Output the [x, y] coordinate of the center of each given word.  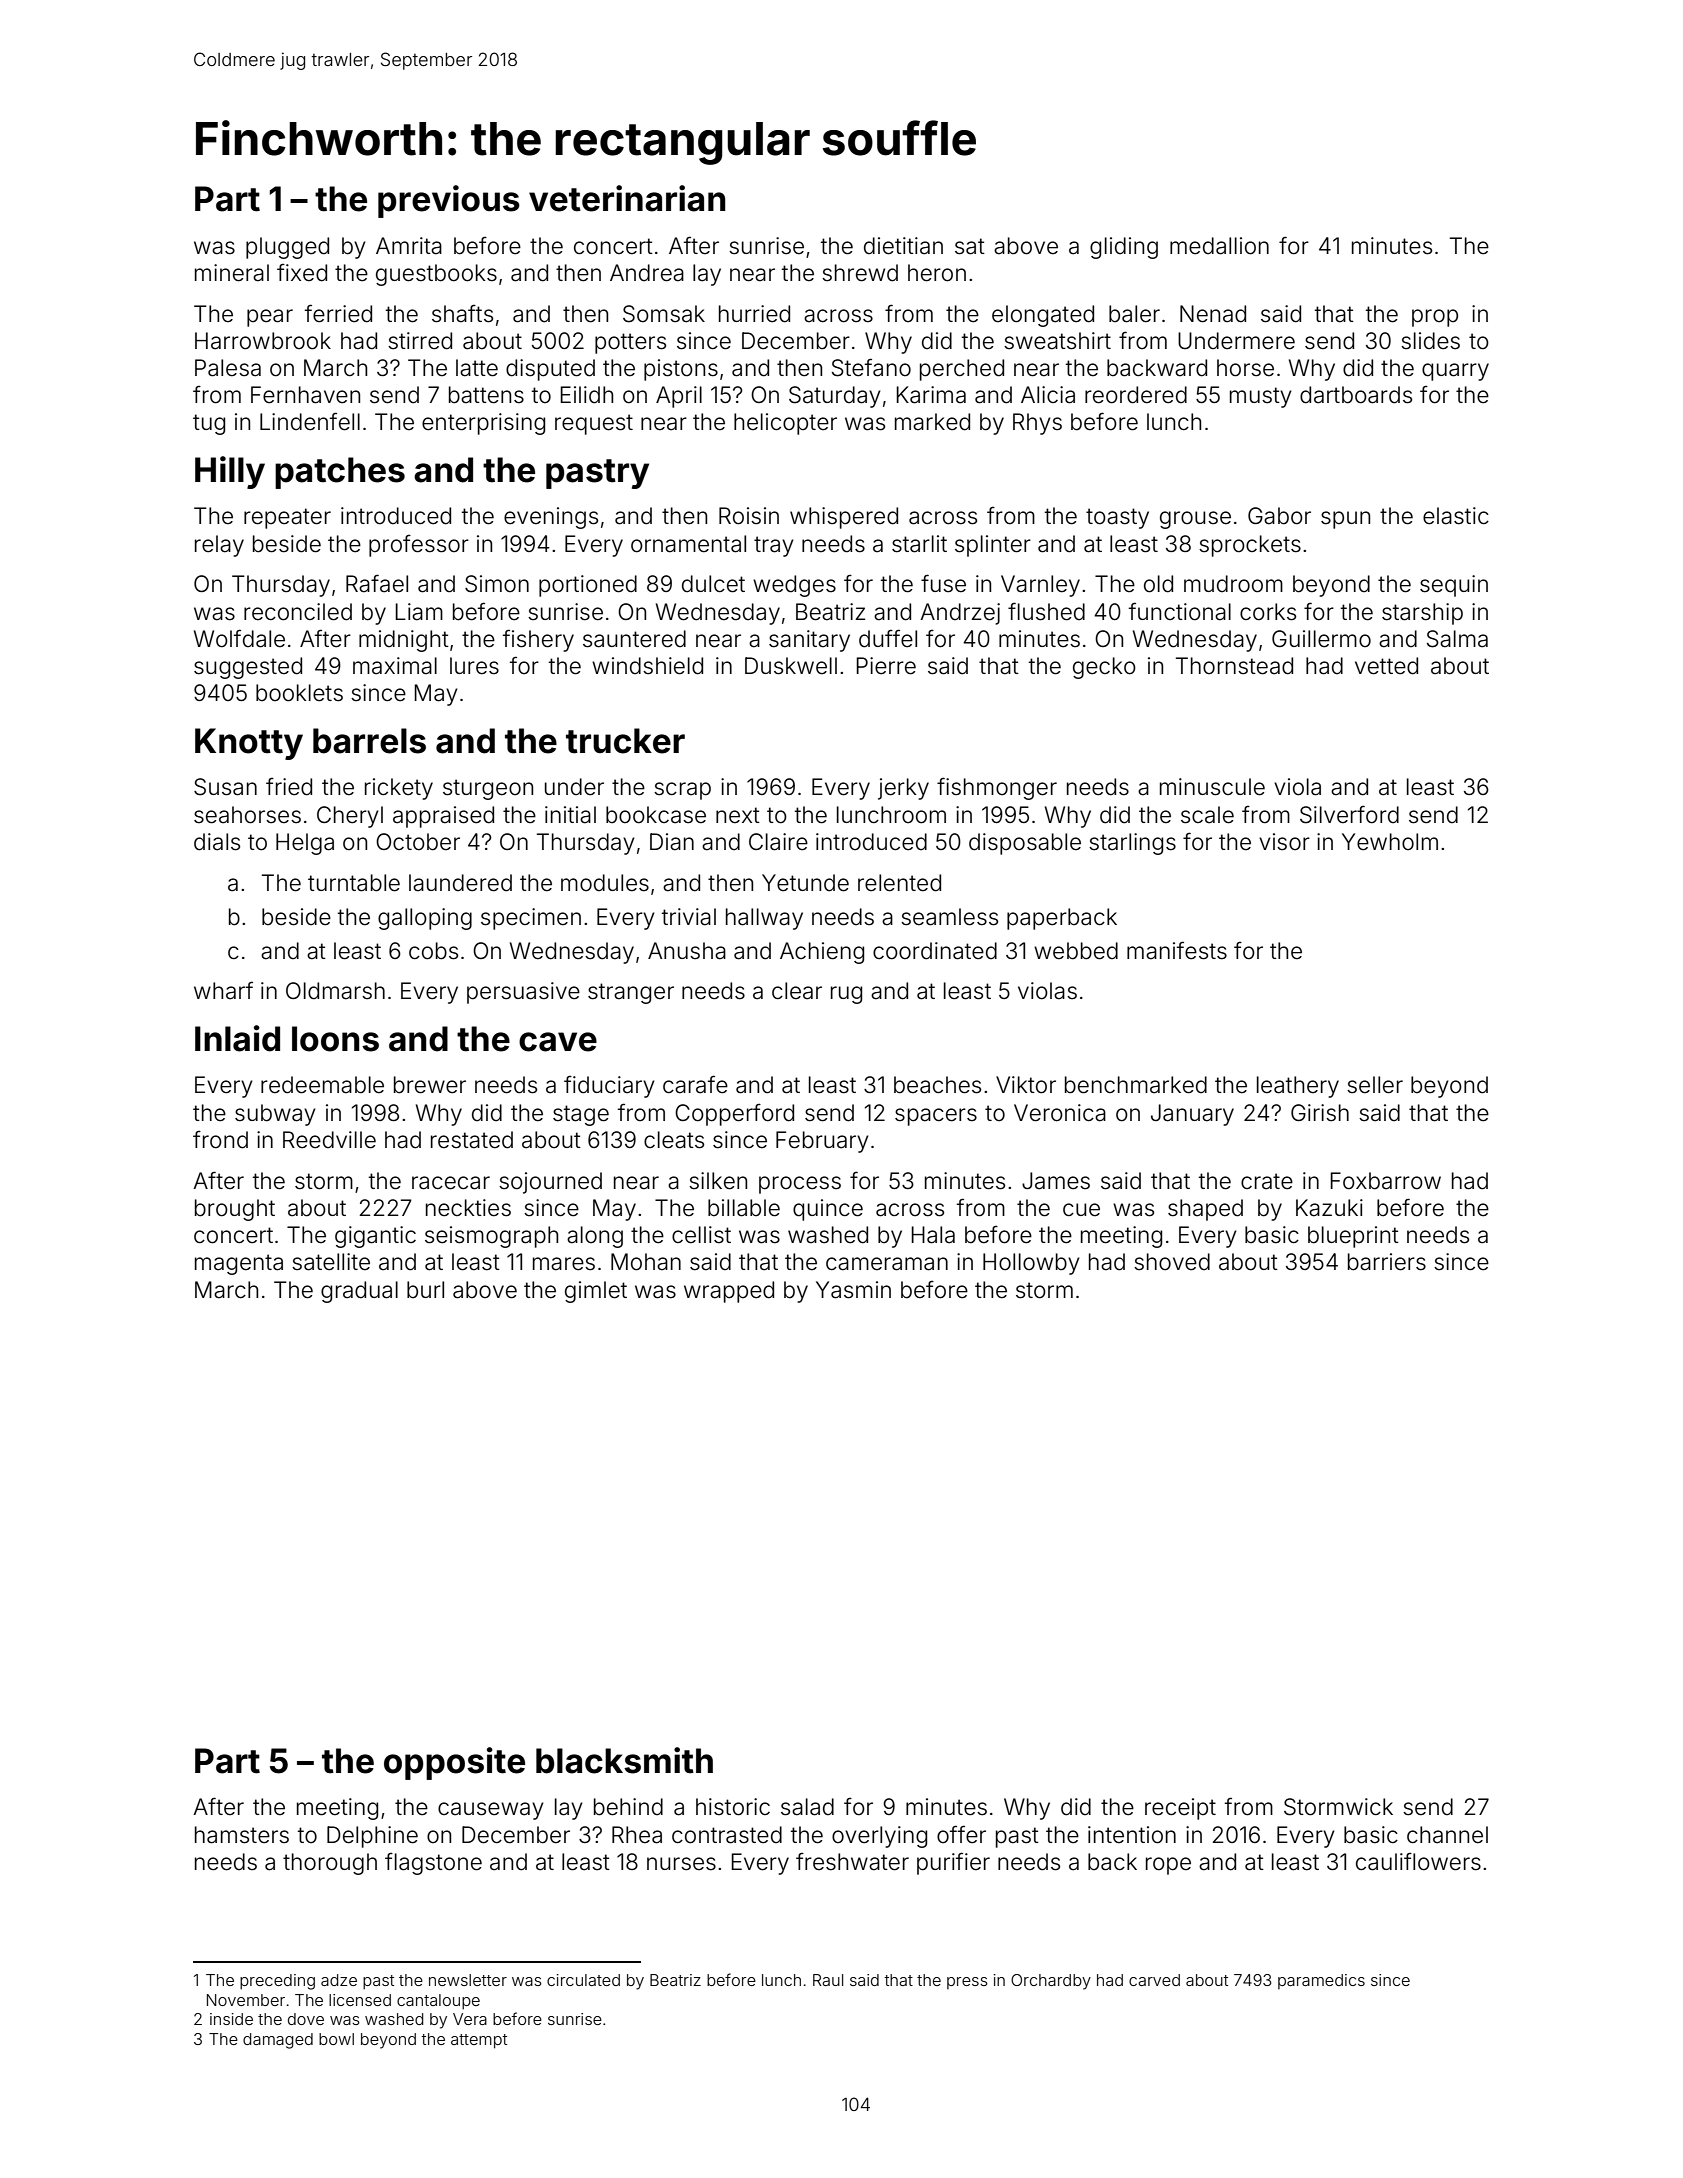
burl [425, 1290]
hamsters [242, 1835]
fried [289, 787]
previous [449, 201]
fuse [943, 583]
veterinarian [627, 198]
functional [1180, 611]
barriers [1387, 1262]
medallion [1219, 246]
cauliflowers [1418, 1862]
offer [961, 1834]
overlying [879, 1837]
